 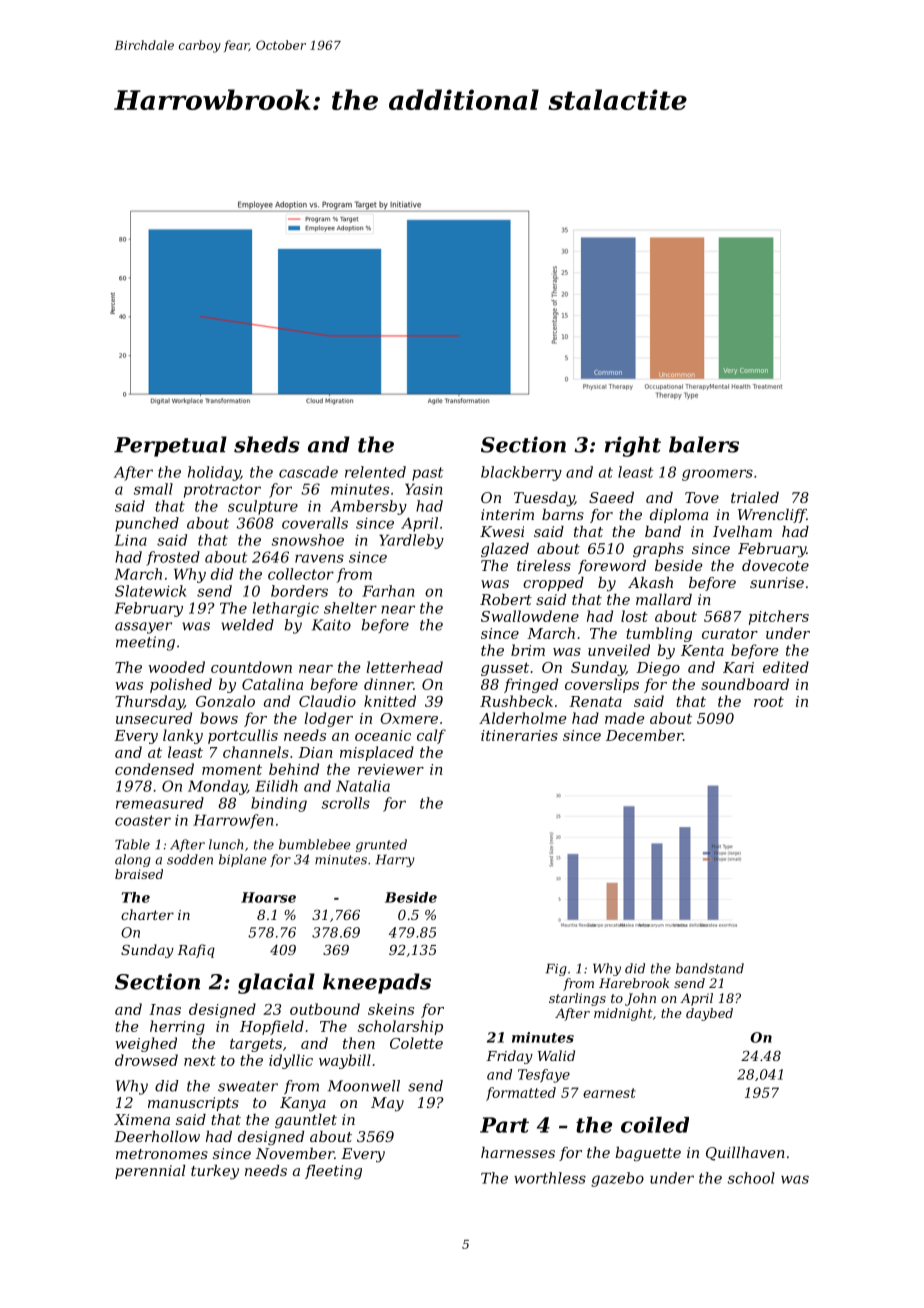 I want to click on harnesses, so click(x=518, y=1152).
